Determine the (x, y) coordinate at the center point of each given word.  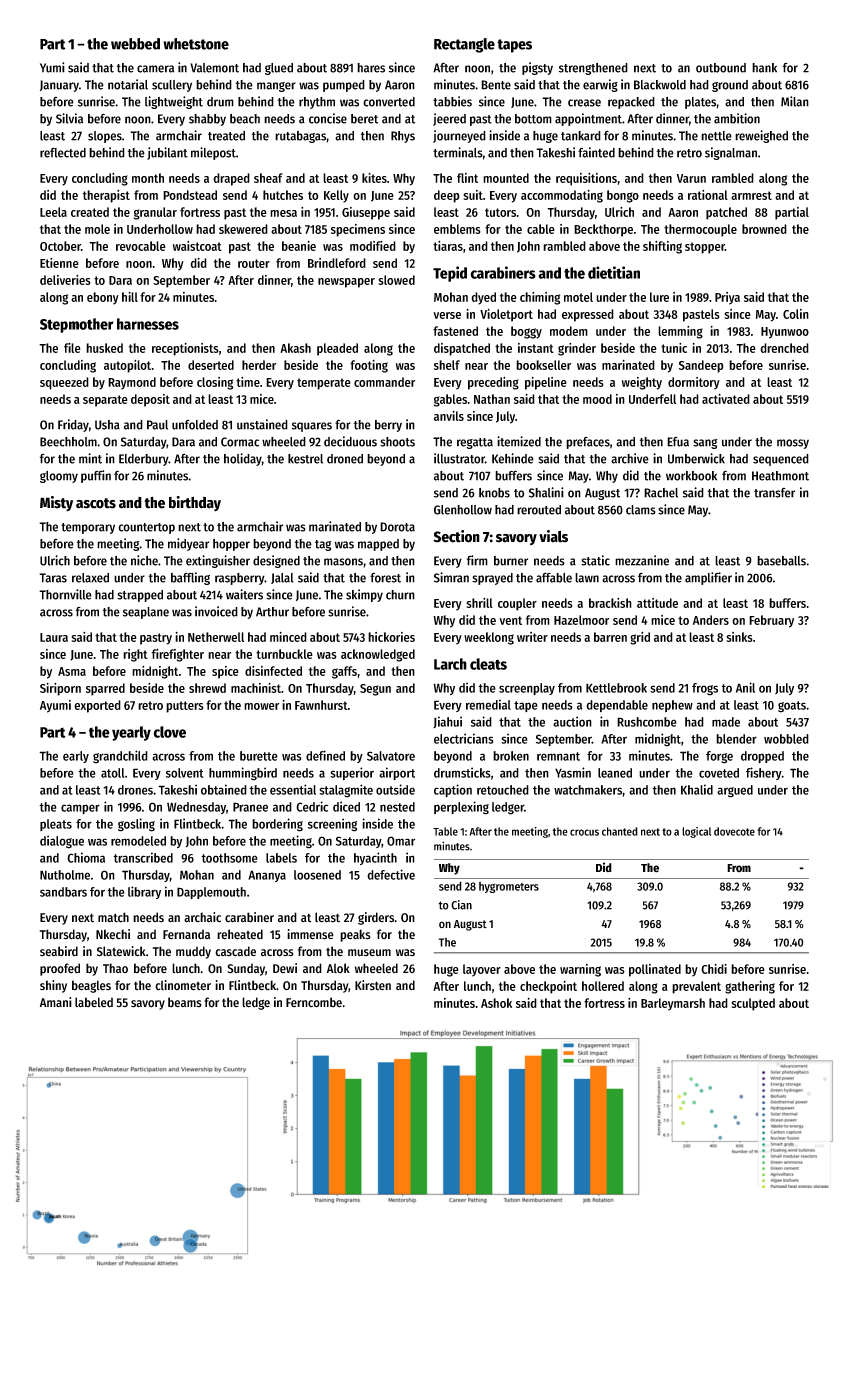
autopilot (127, 366)
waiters (244, 594)
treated (226, 136)
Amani (56, 1002)
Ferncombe (314, 1002)
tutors (500, 212)
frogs (705, 689)
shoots (397, 442)
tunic (674, 348)
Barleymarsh (673, 1004)
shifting (662, 247)
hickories (391, 637)
